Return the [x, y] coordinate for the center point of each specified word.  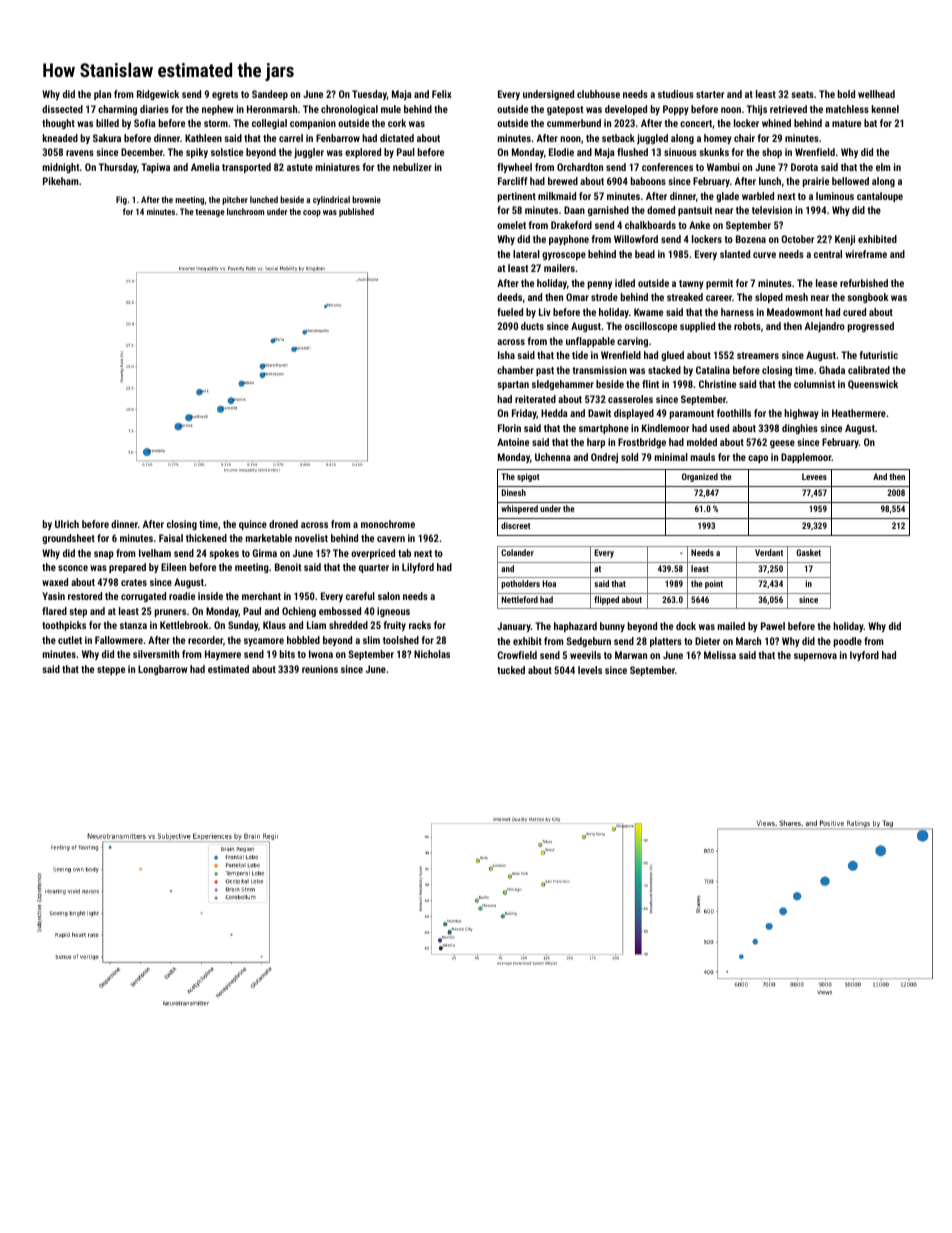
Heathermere [859, 413]
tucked [511, 670]
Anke [699, 225]
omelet [511, 225]
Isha [506, 355]
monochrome [388, 524]
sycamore [264, 642]
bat [870, 123]
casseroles [630, 399]
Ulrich [67, 524]
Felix [442, 94]
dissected [62, 109]
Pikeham [61, 181]
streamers [758, 355]
